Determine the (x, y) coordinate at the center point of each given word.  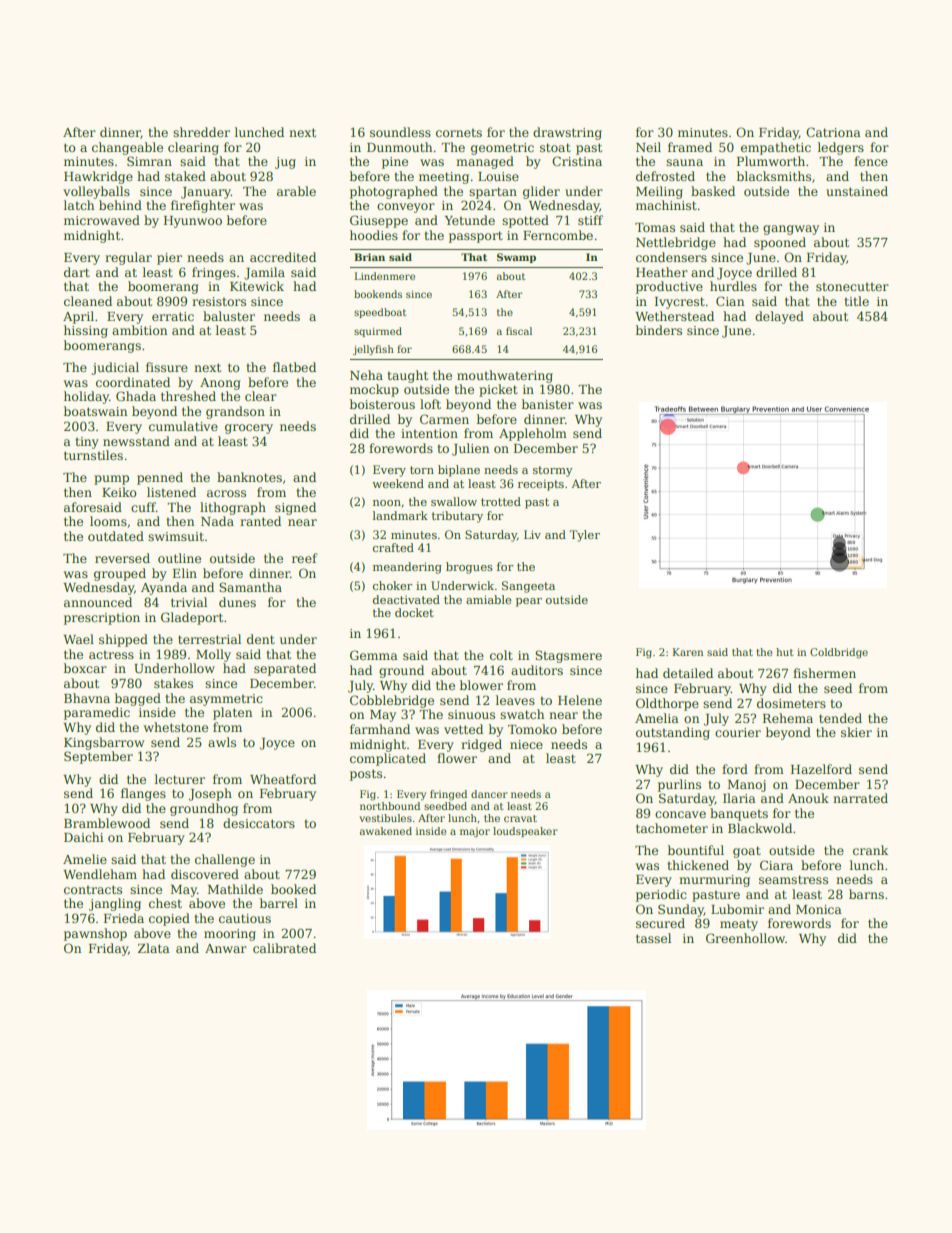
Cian (730, 301)
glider (541, 192)
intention (429, 433)
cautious (245, 918)
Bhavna (87, 698)
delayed (779, 317)
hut (785, 652)
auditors (537, 670)
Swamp (516, 258)
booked (293, 889)
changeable (127, 148)
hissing (86, 331)
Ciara (776, 865)
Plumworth (771, 161)
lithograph (233, 508)
